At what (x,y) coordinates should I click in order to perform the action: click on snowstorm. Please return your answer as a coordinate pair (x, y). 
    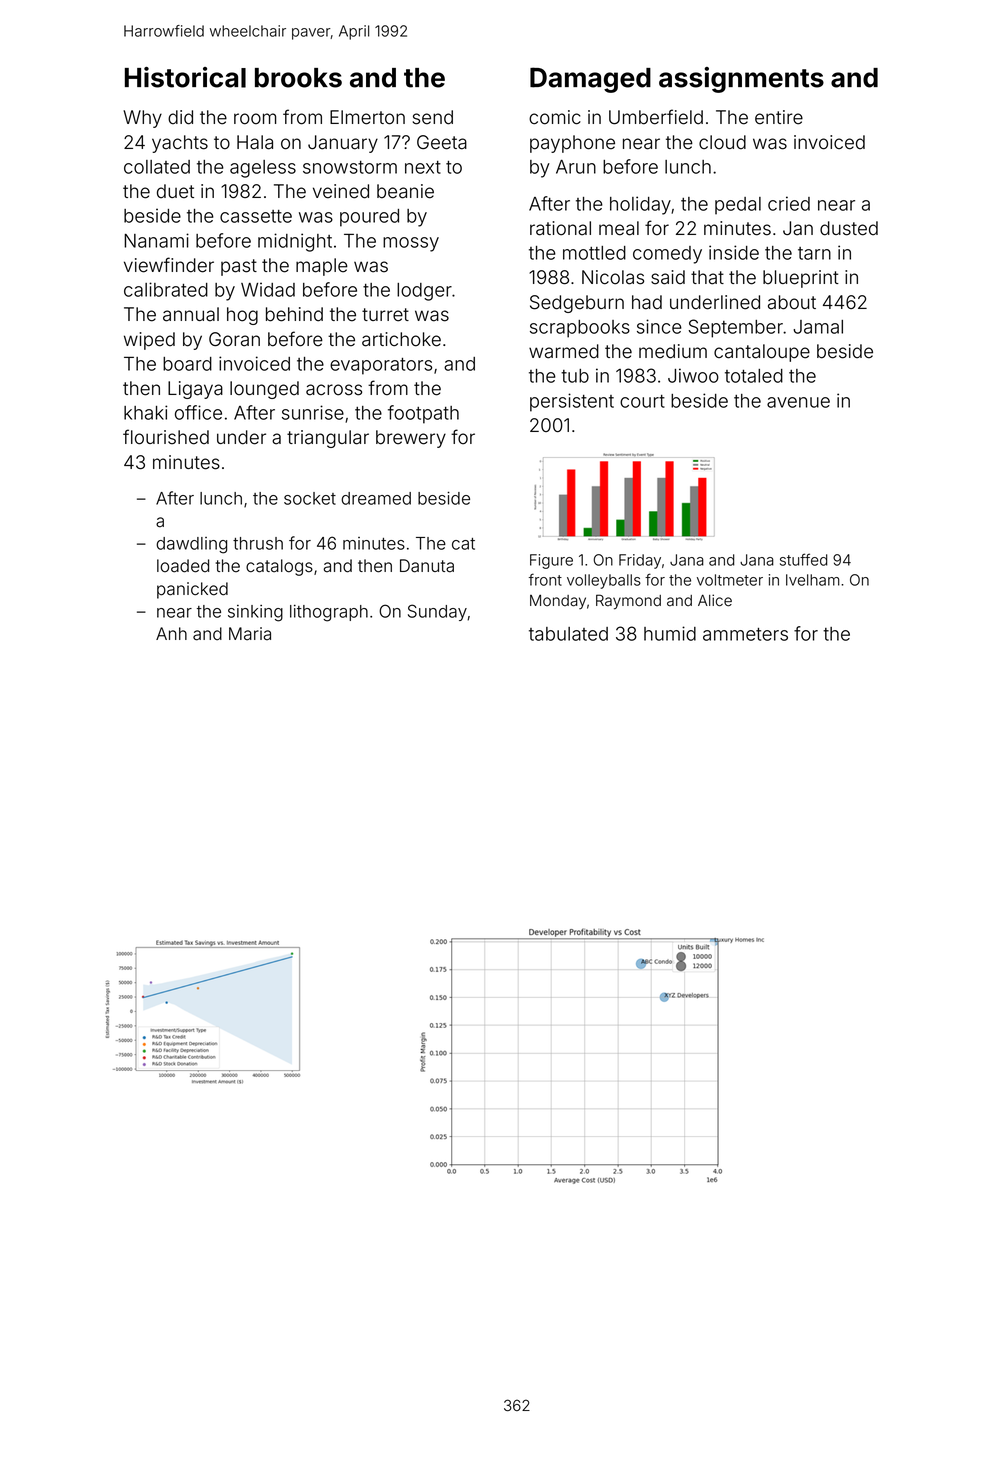
    Looking at the image, I should click on (350, 167).
